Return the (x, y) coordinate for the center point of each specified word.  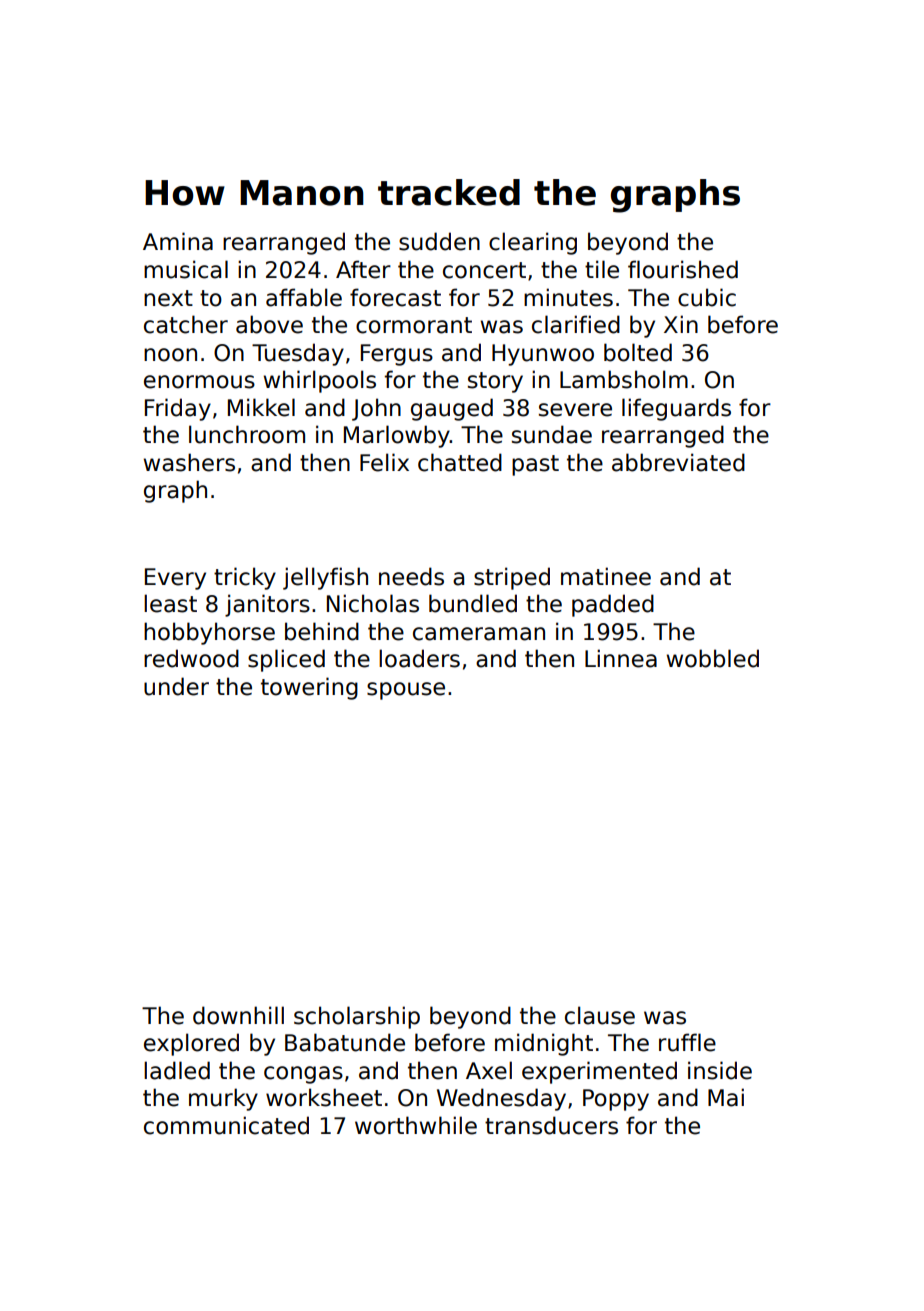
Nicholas (373, 603)
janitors (267, 605)
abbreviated (678, 462)
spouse (406, 691)
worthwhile (416, 1125)
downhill (238, 1015)
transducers (551, 1125)
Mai (726, 1097)
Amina (178, 241)
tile (602, 269)
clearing (533, 243)
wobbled (713, 658)
